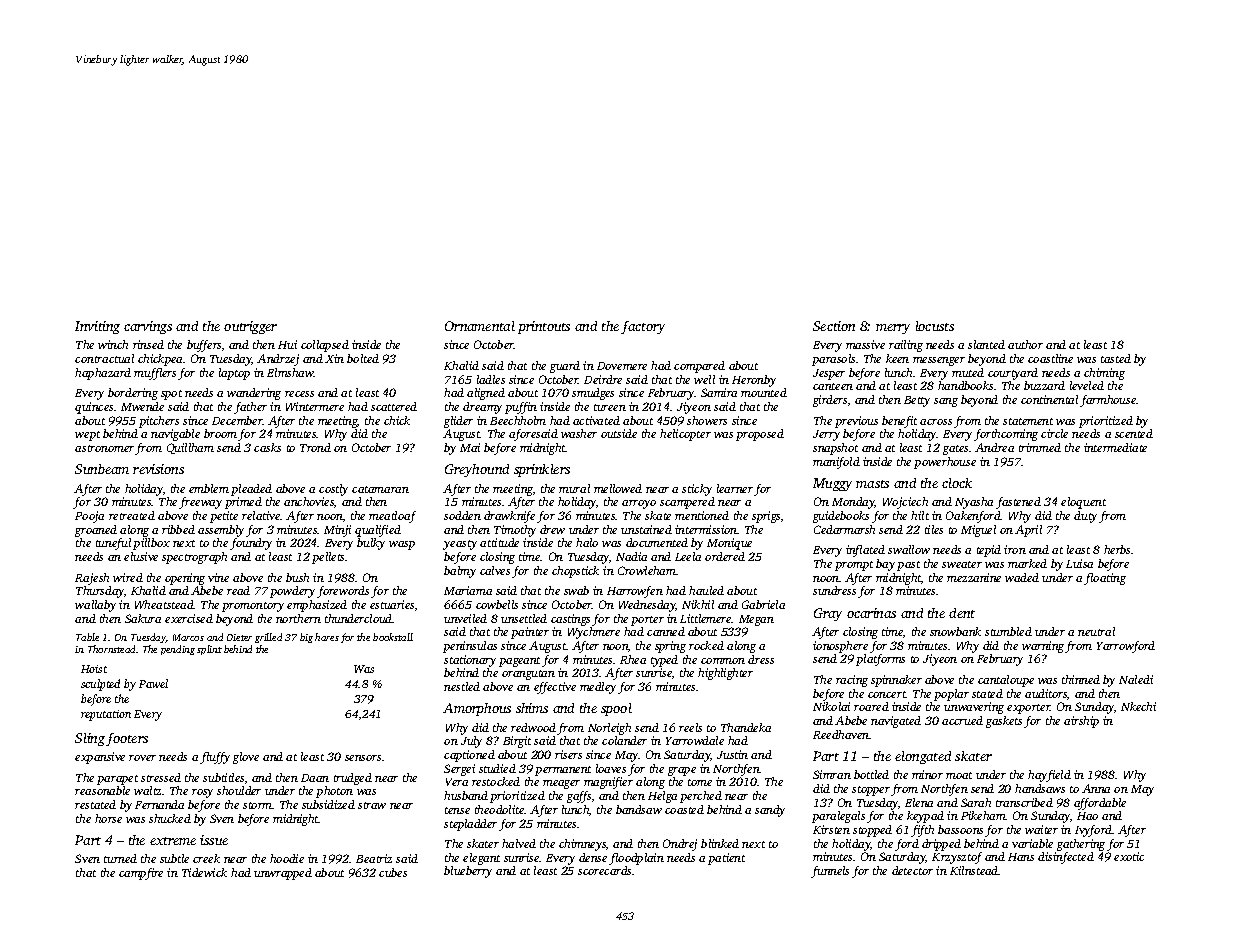  I want to click on wired, so click(128, 577).
